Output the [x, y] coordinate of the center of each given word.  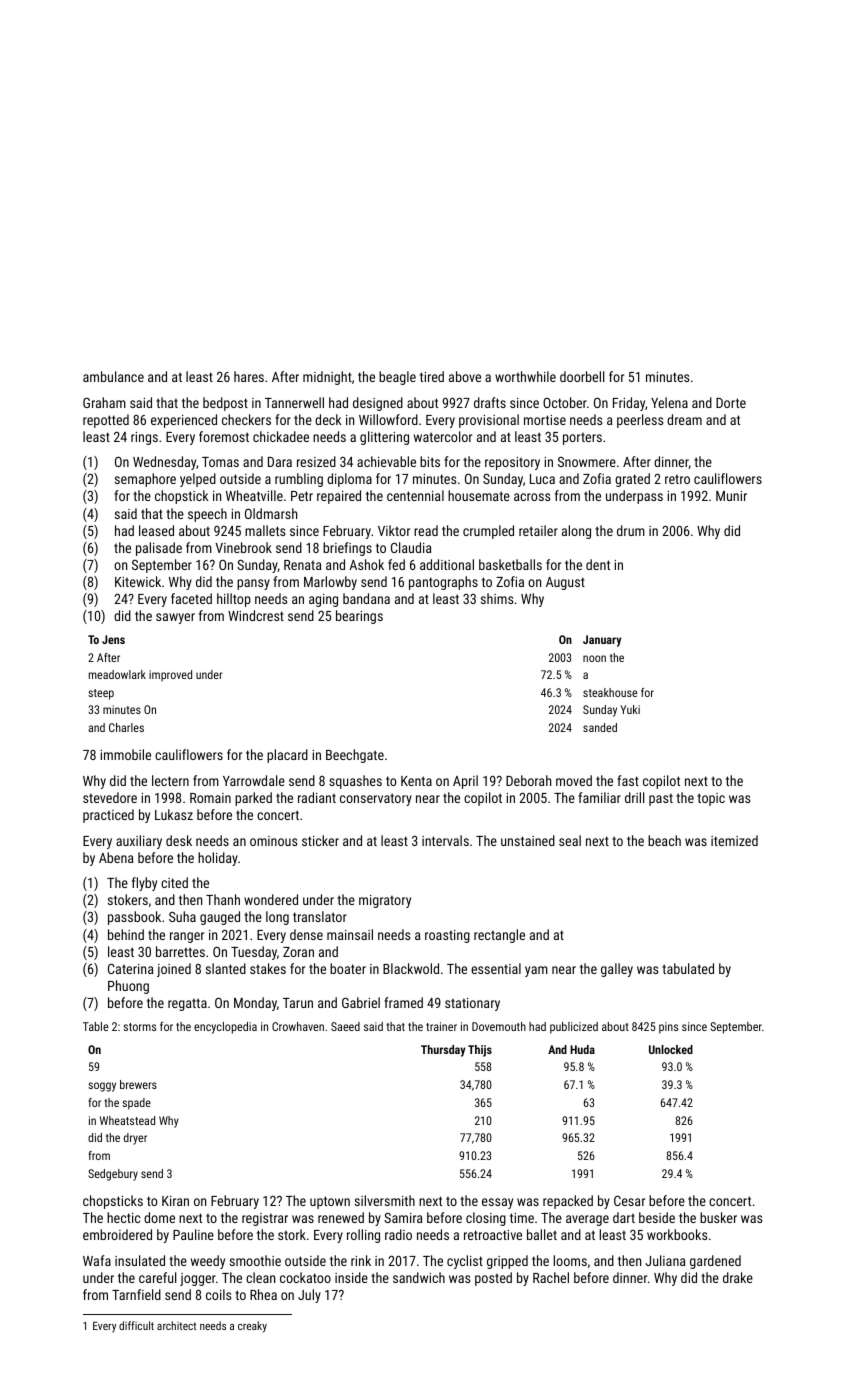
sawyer [175, 618]
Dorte [731, 403]
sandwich [419, 1277]
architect [176, 1325]
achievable [386, 461]
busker [718, 1217]
